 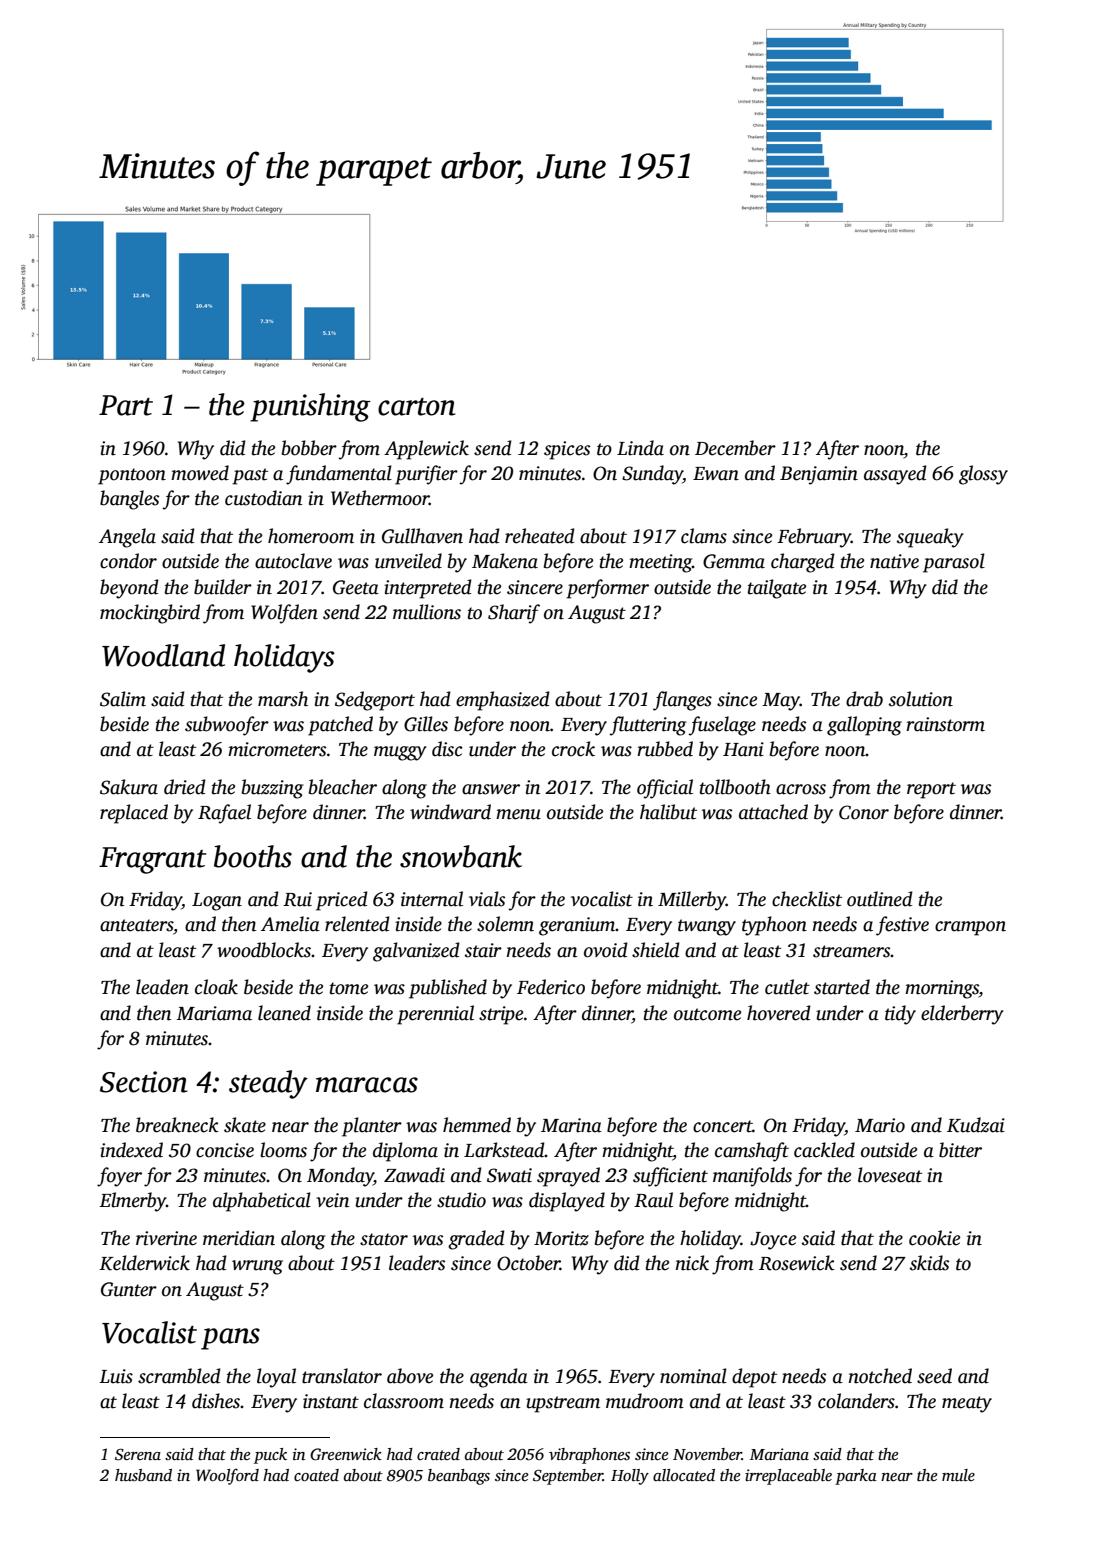 I want to click on mudroom, so click(x=645, y=1401).
